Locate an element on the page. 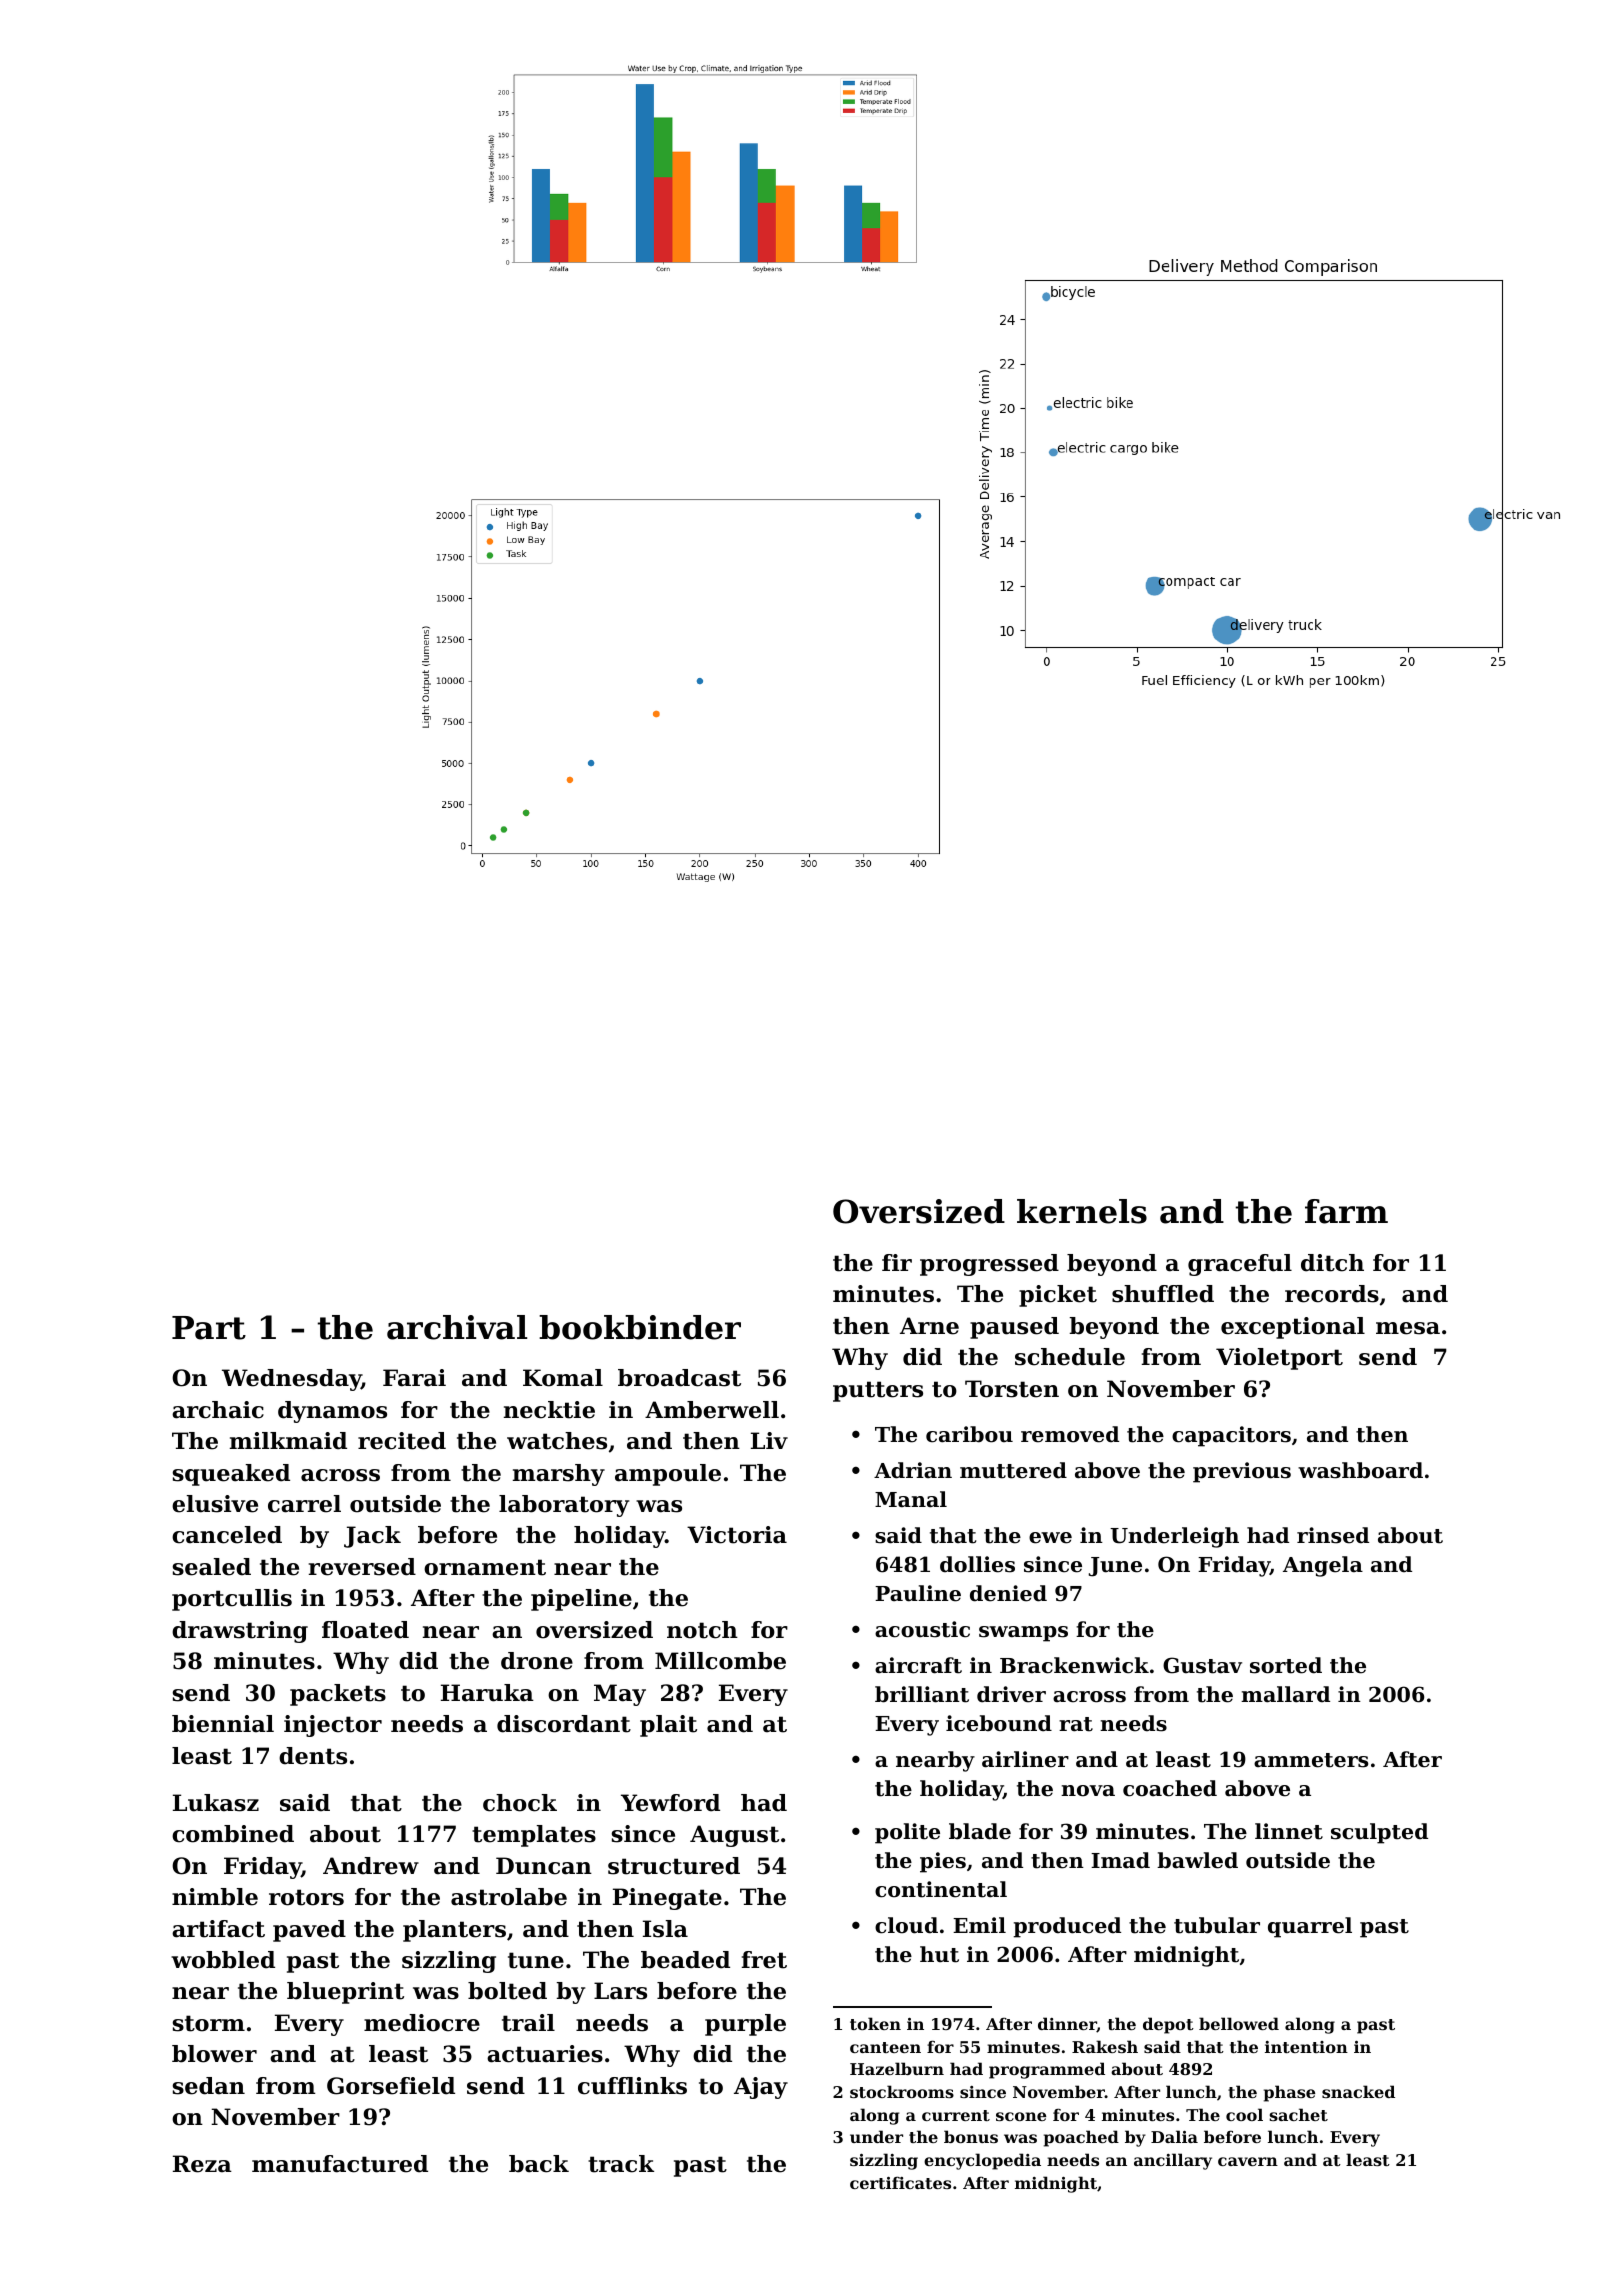  templates is located at coordinates (534, 1836).
